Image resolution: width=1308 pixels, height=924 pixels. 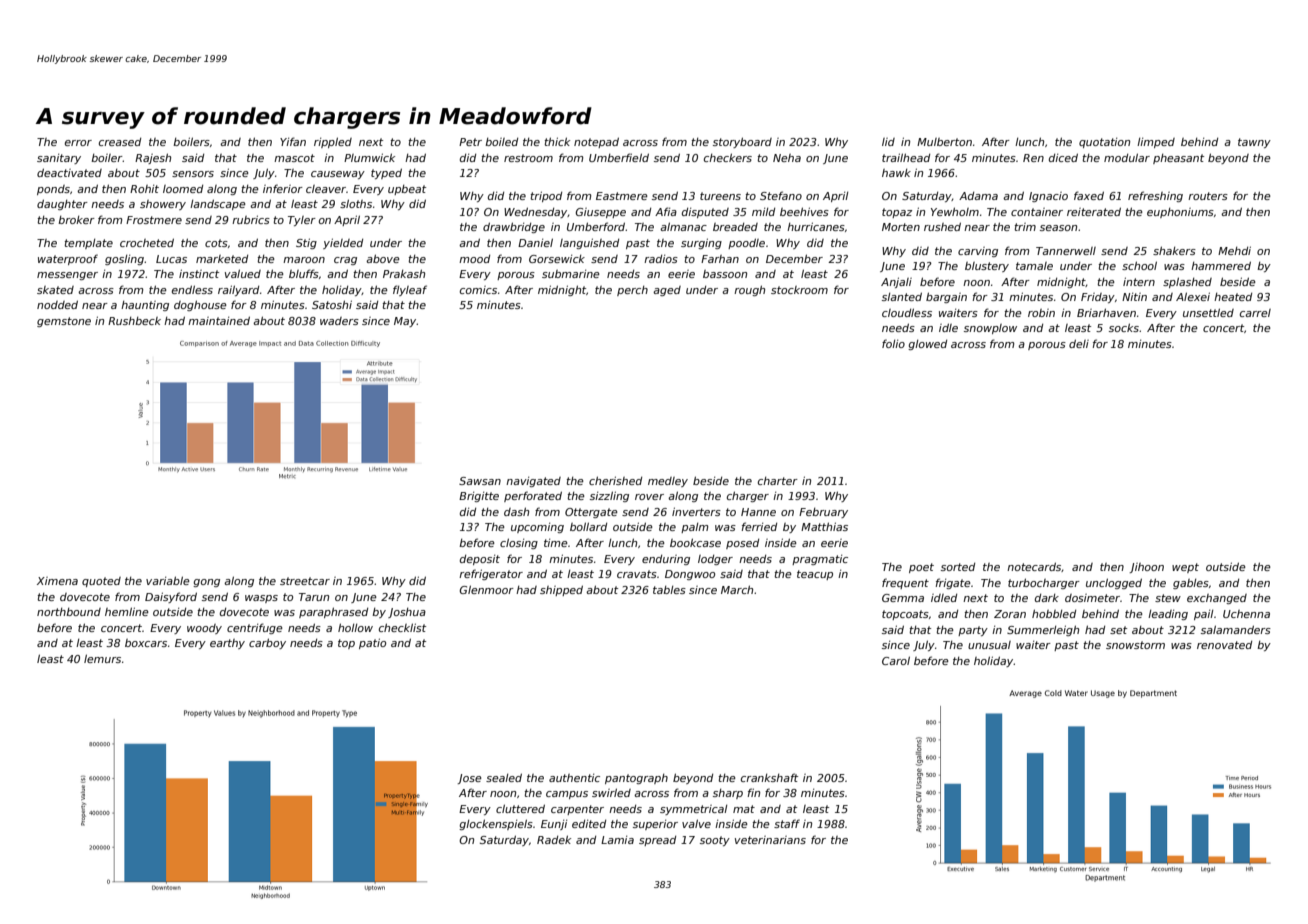 What do you see at coordinates (1254, 143) in the page?
I see `tawny` at bounding box center [1254, 143].
